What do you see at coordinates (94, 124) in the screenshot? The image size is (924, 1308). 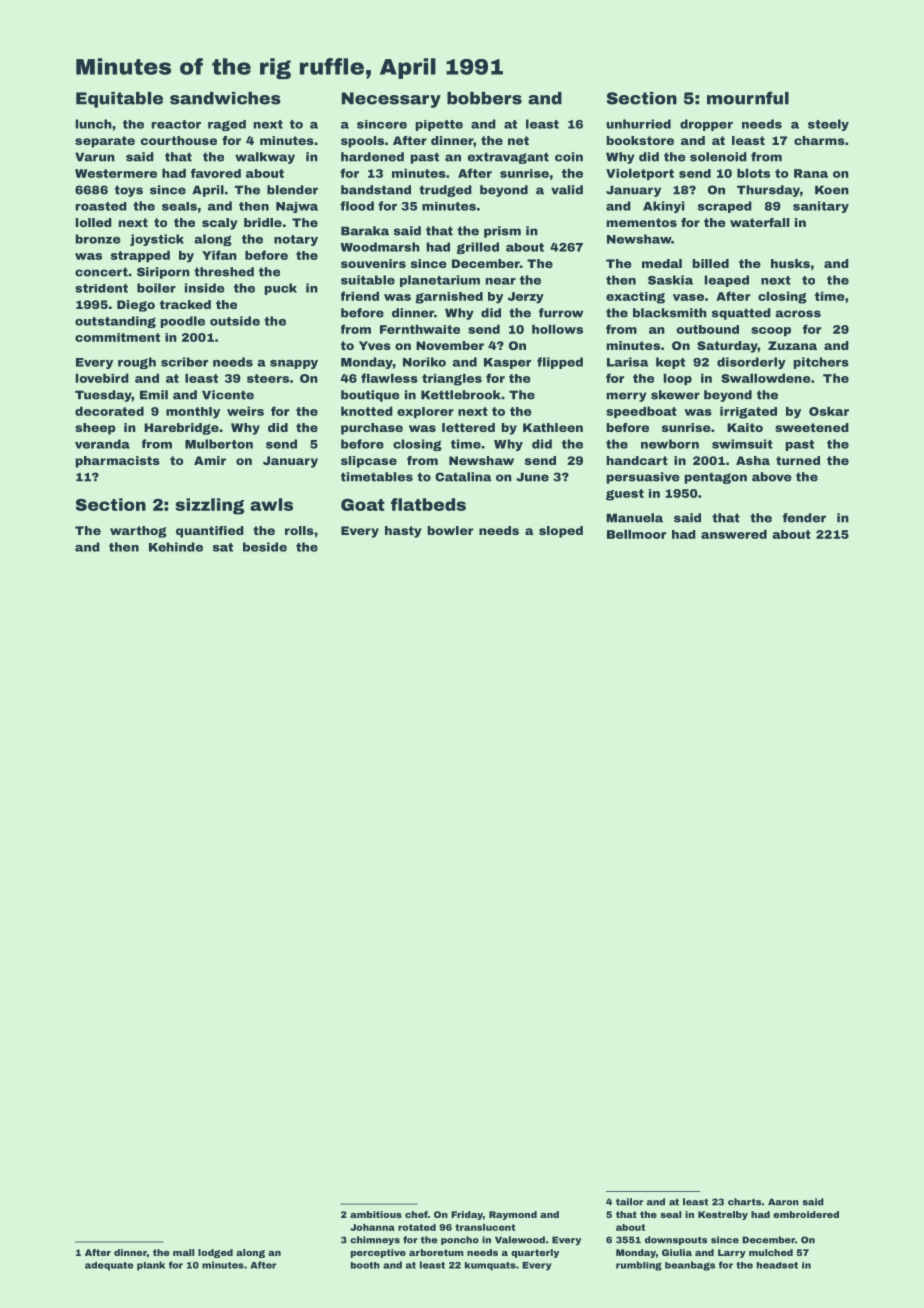 I see `lunch` at bounding box center [94, 124].
